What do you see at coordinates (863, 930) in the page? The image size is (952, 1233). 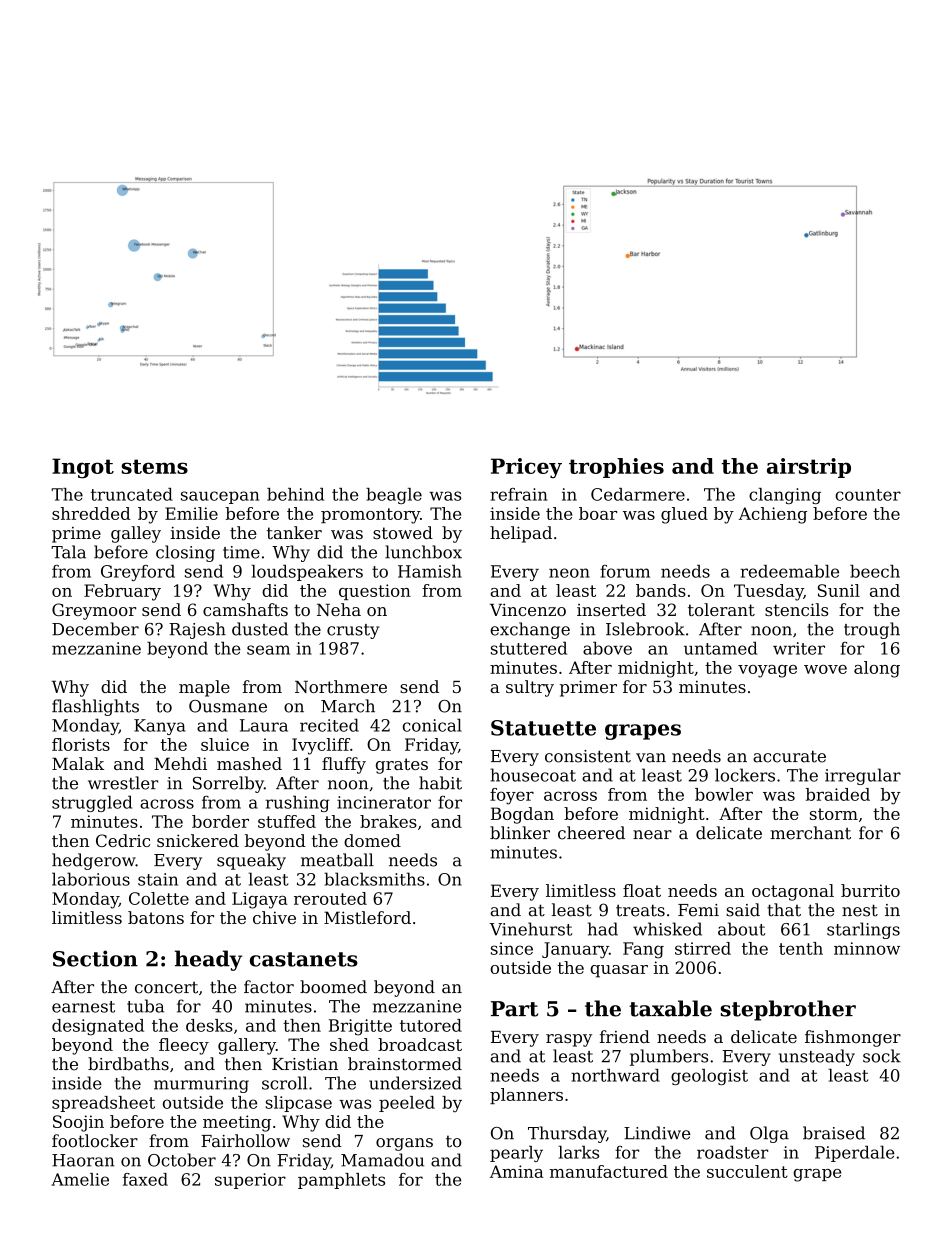 I see `starlings` at bounding box center [863, 930].
